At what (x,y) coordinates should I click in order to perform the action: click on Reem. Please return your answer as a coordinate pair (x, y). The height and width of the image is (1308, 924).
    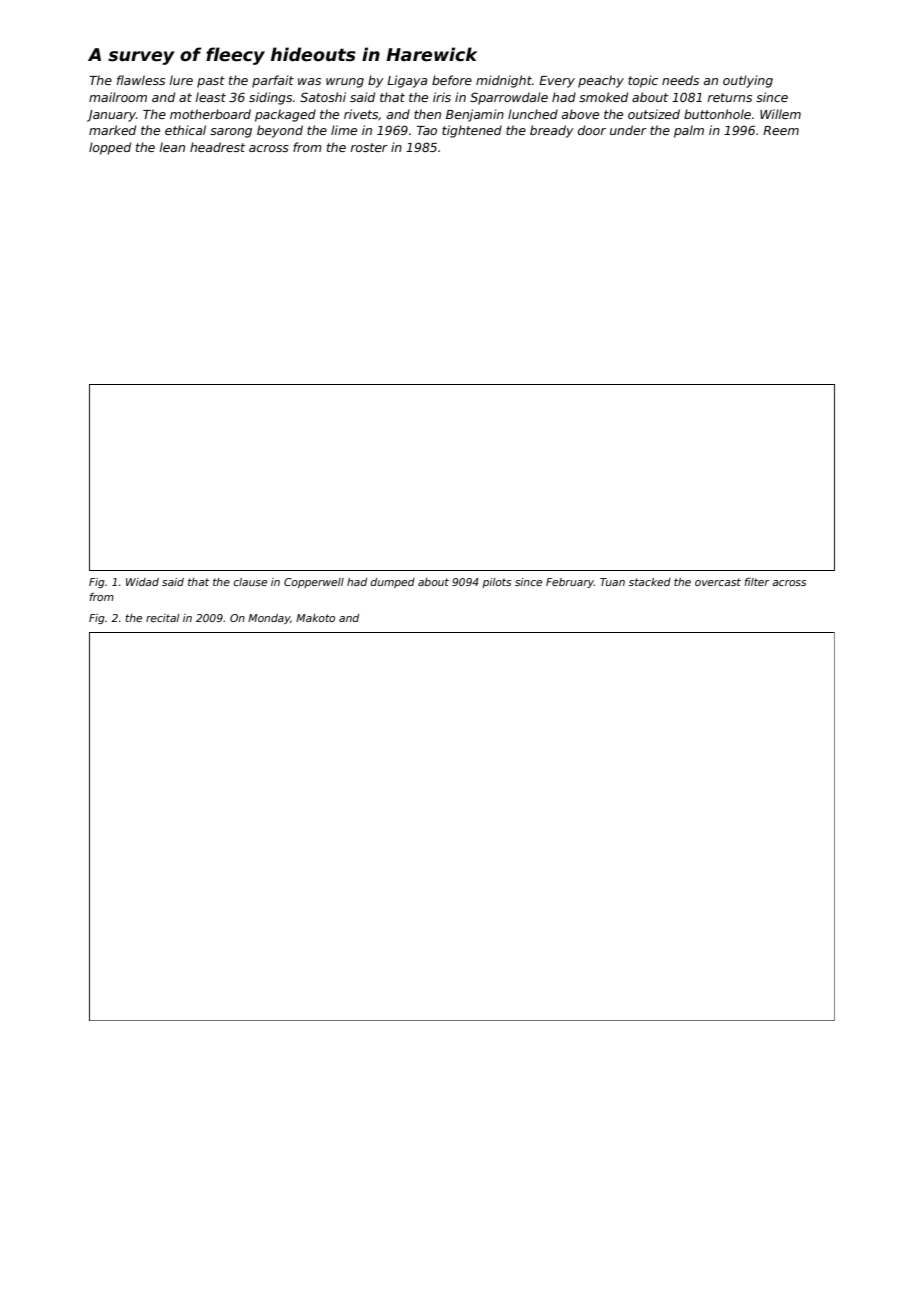
    Looking at the image, I should click on (781, 130).
